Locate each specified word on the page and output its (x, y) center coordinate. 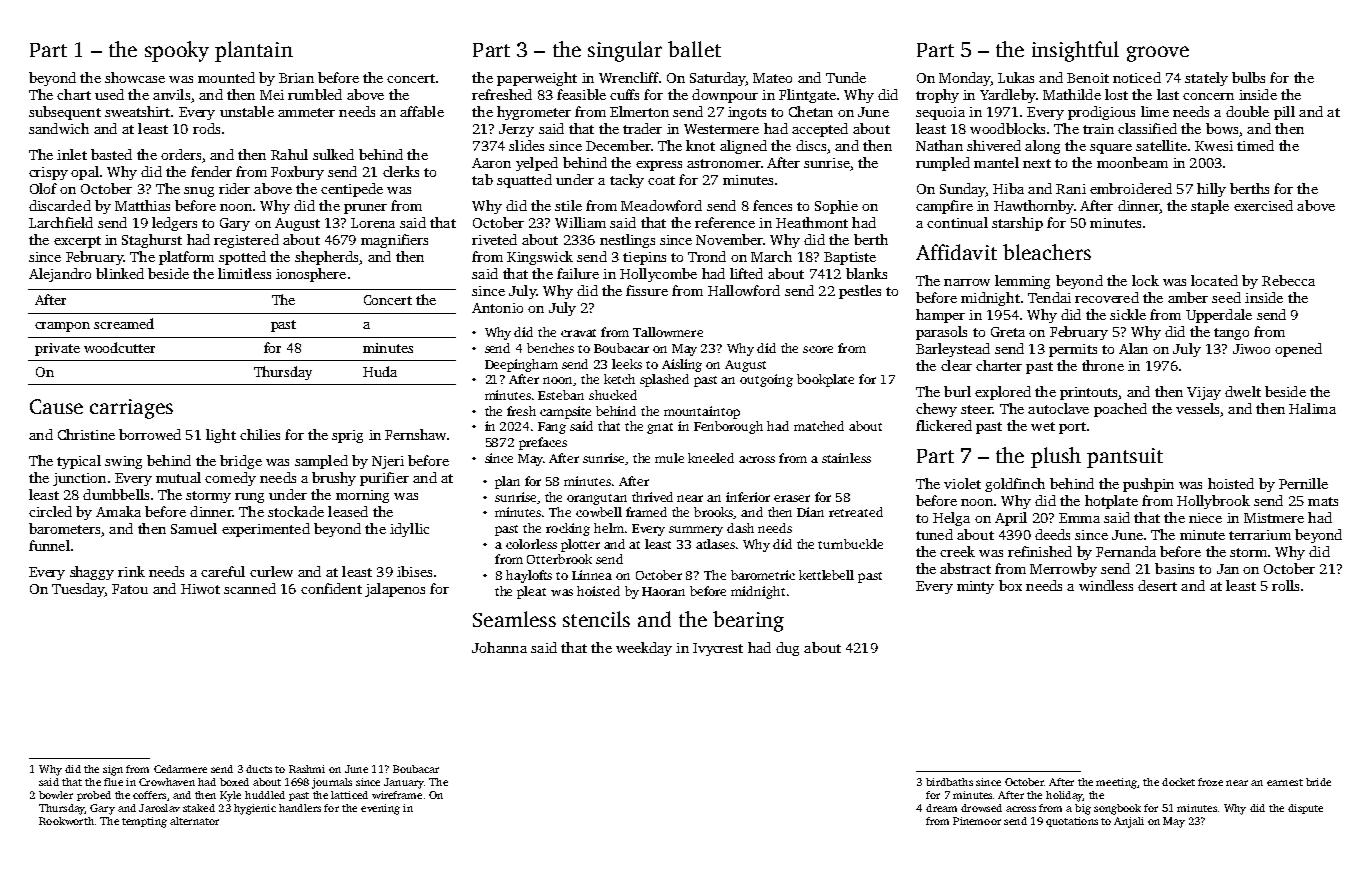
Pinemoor (977, 821)
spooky (177, 51)
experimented (266, 530)
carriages (131, 409)
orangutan (597, 499)
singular (625, 51)
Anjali (1129, 822)
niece (1205, 518)
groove (1158, 54)
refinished (1040, 551)
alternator (194, 821)
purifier (384, 479)
